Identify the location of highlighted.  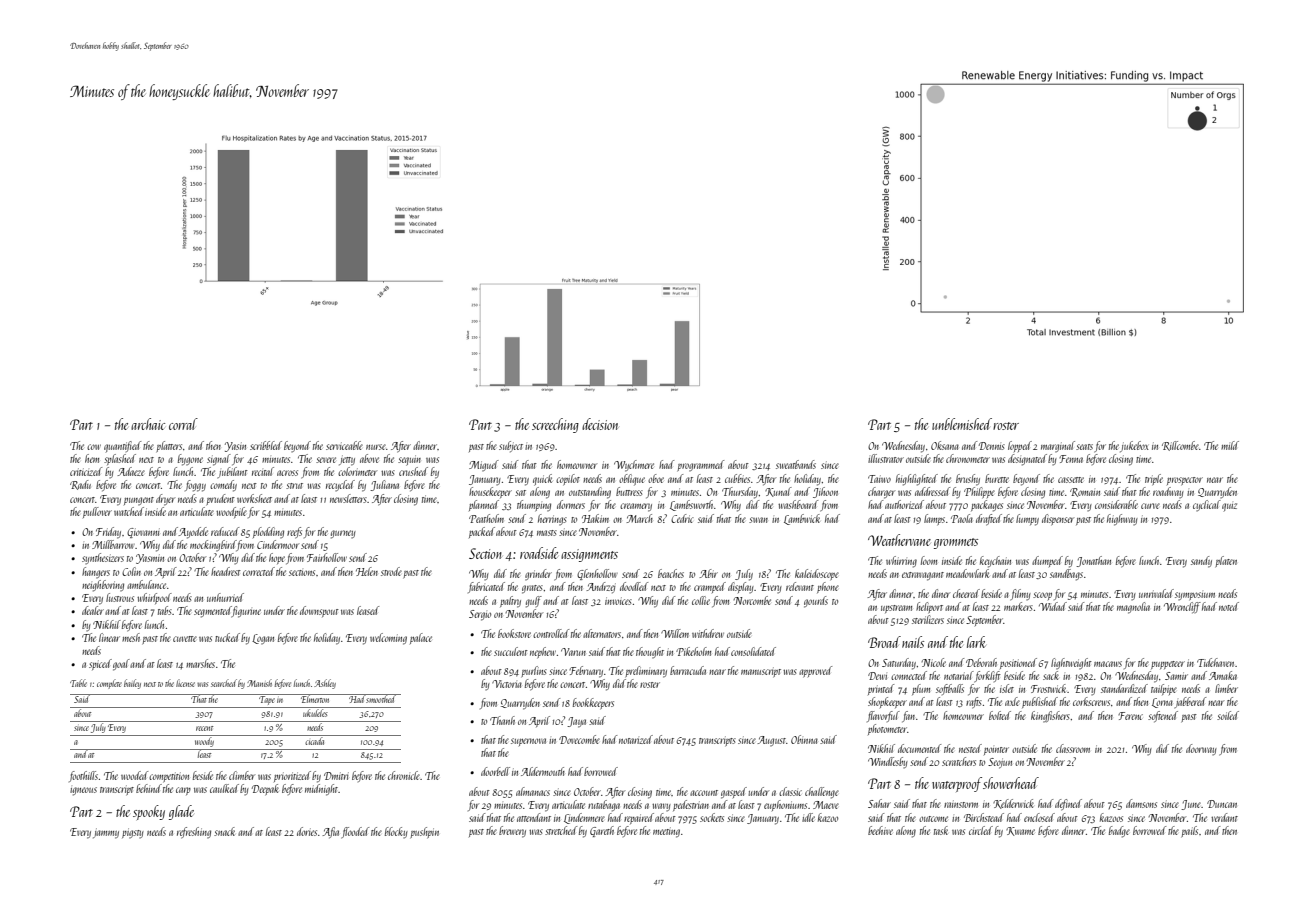
(917, 480).
